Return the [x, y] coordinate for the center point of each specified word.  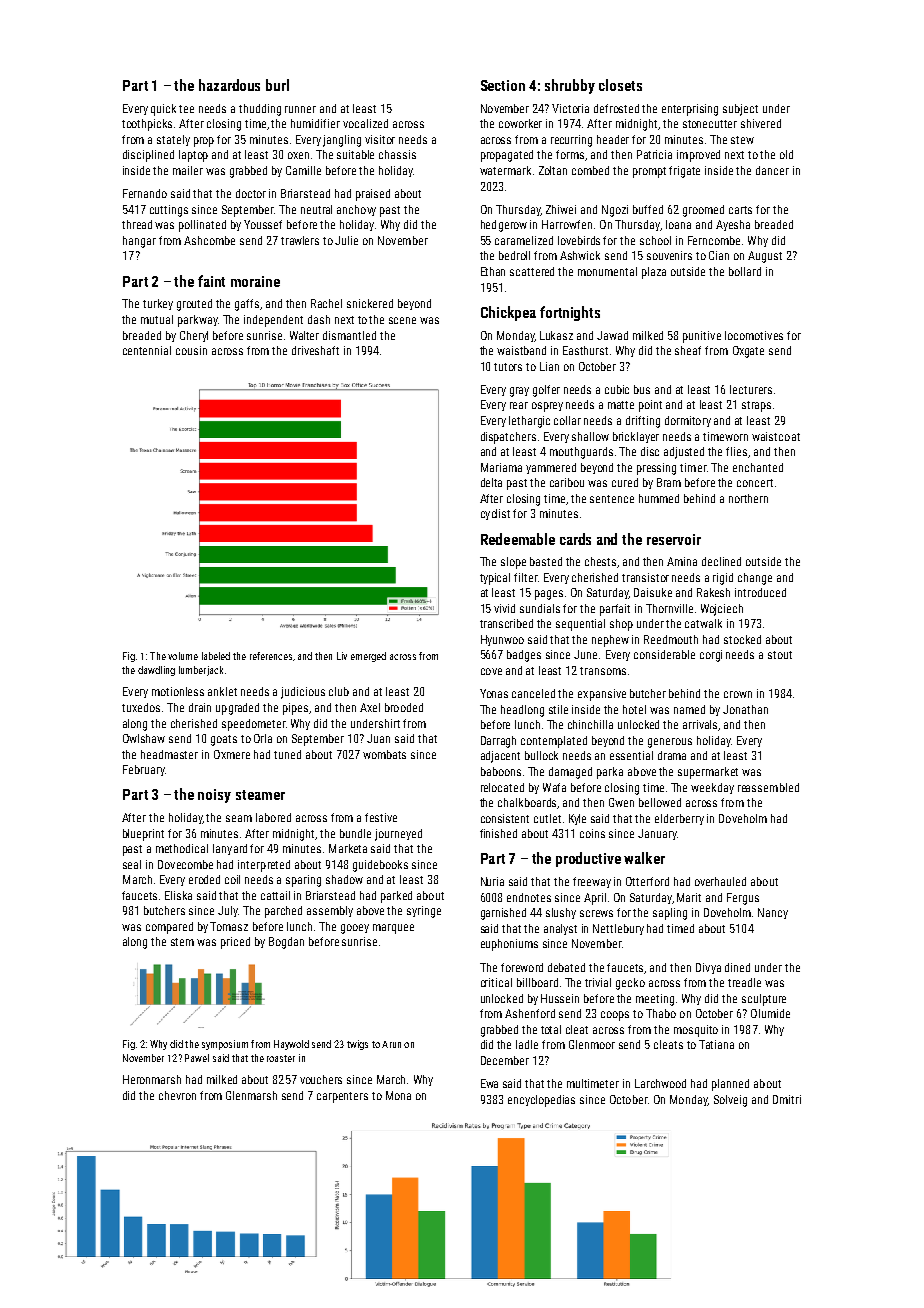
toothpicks [147, 125]
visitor [380, 139]
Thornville [669, 608]
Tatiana [716, 1044]
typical [495, 579]
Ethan [493, 271]
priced [235, 943]
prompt [649, 172]
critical [496, 982]
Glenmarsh [251, 1095]
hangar [139, 242]
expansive [602, 695]
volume [183, 656]
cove [491, 671]
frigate [684, 172]
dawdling [156, 671]
